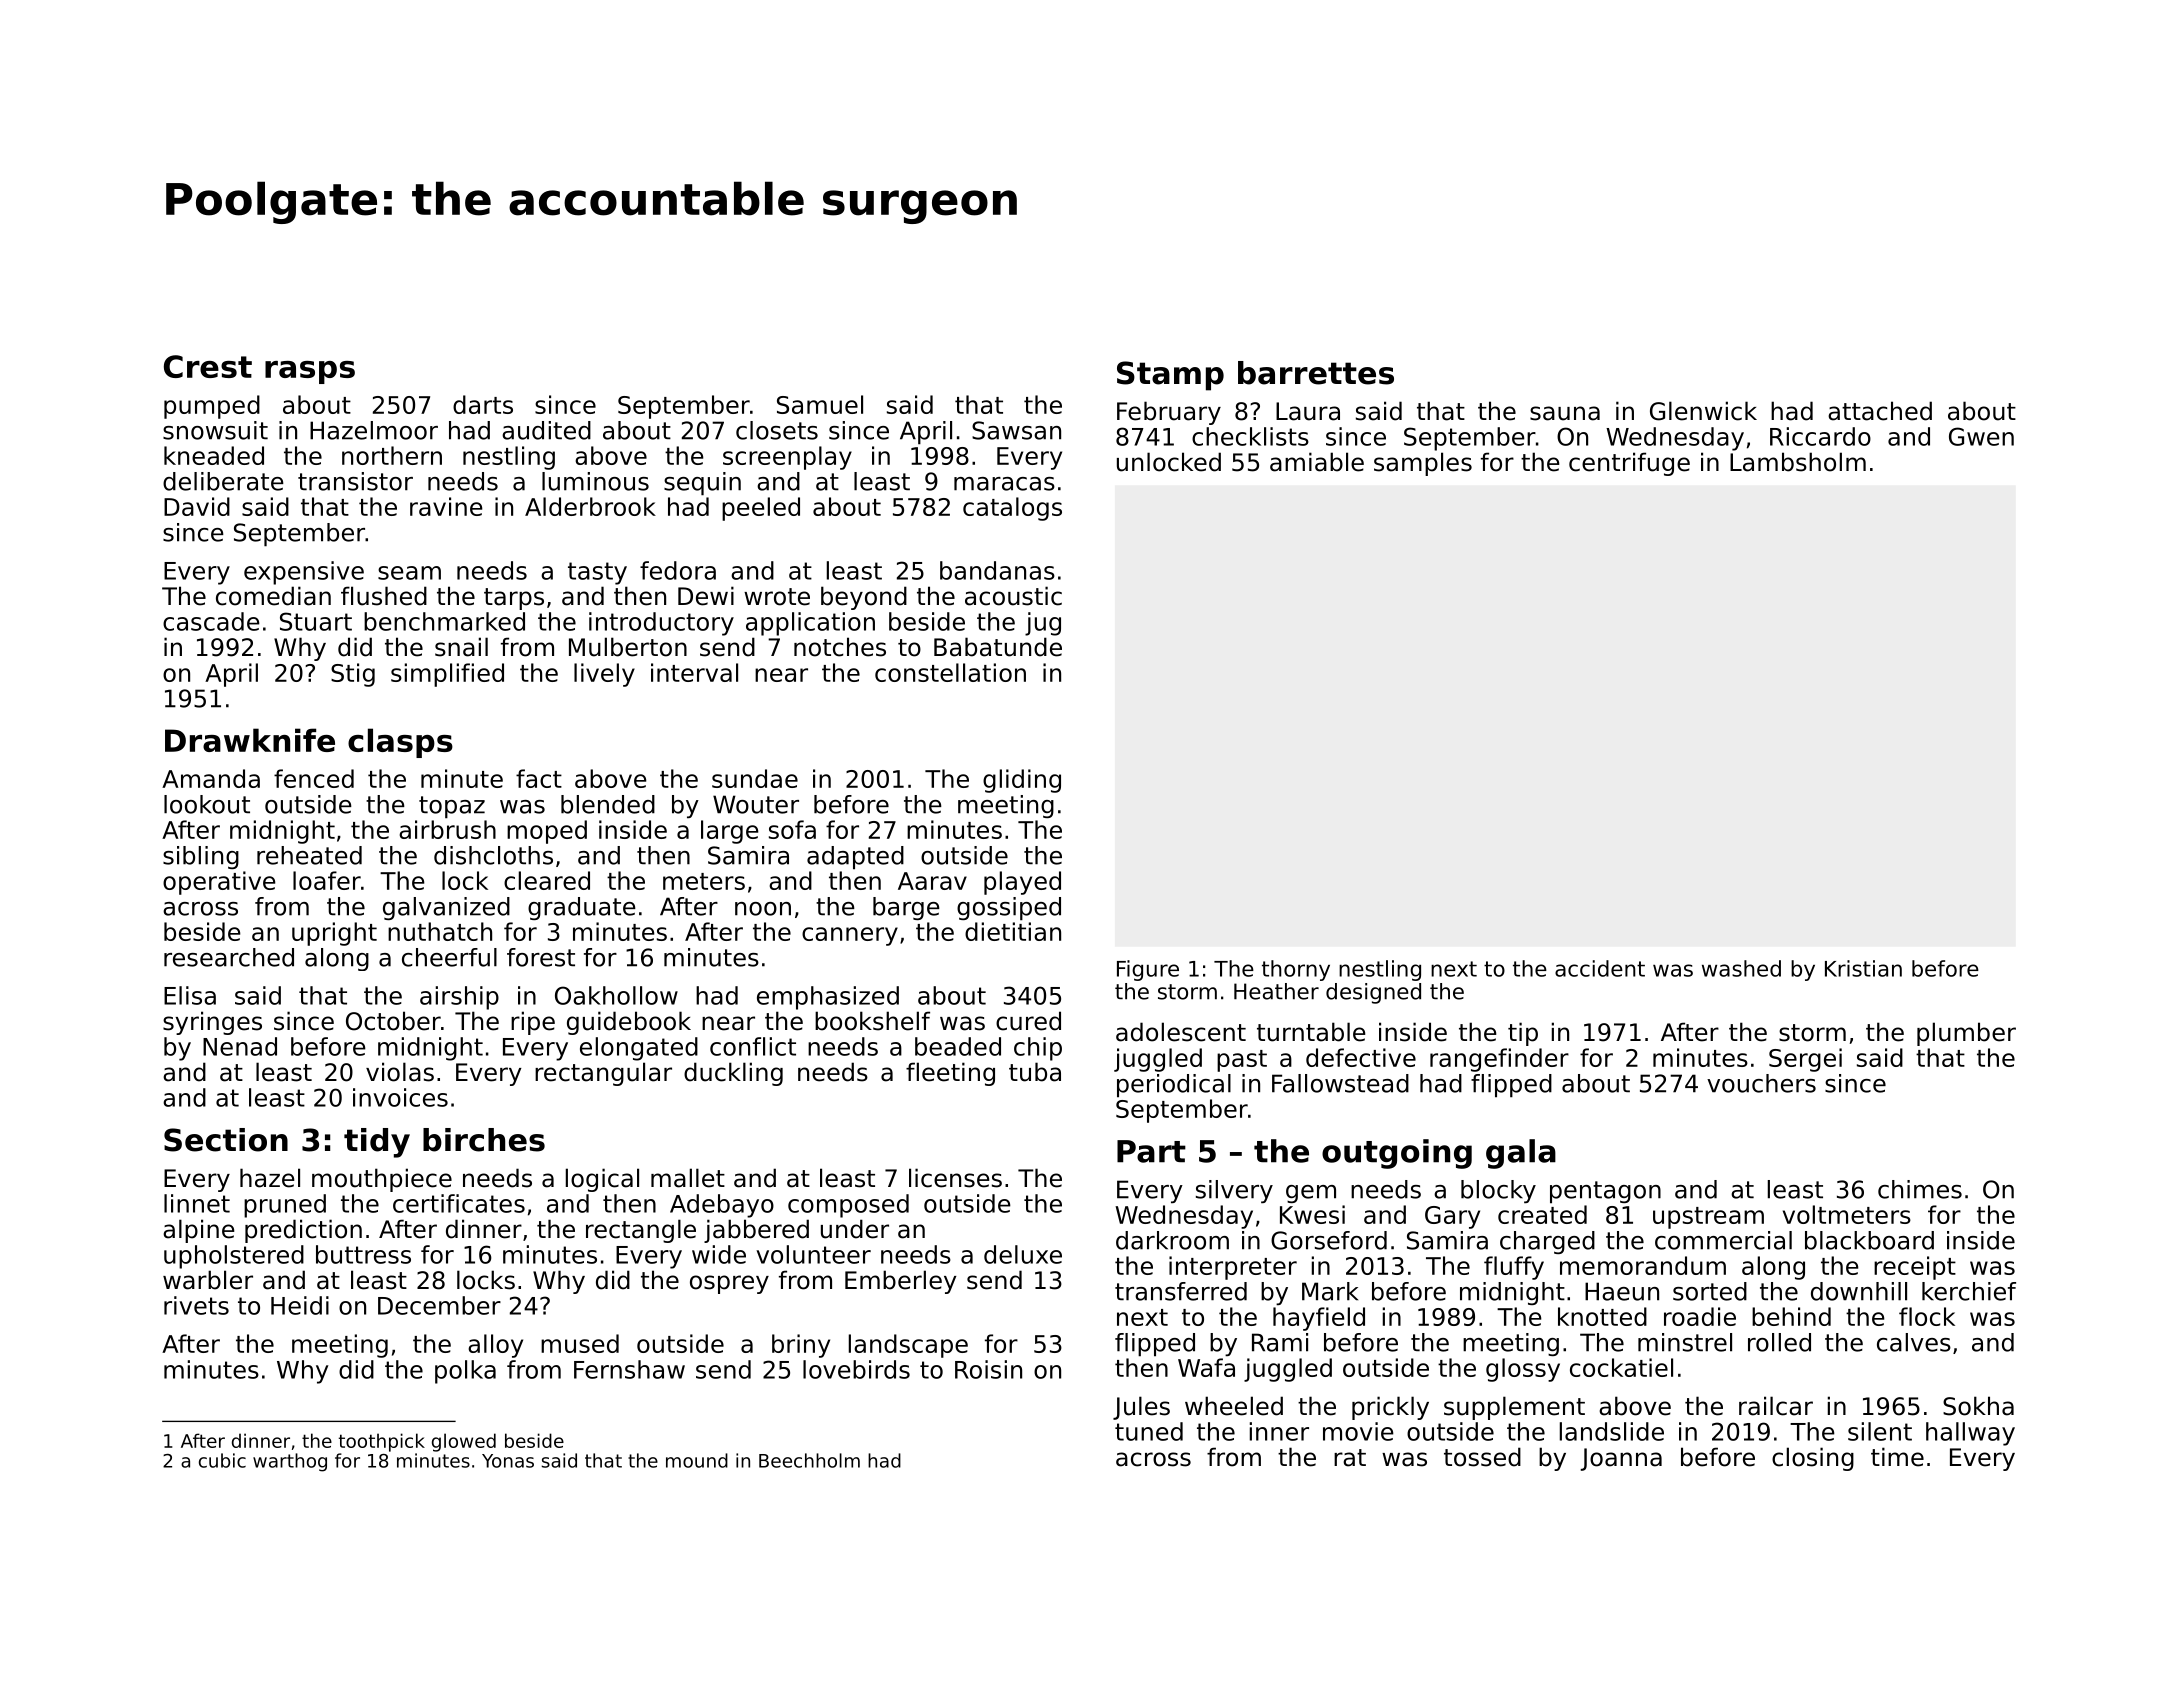  What do you see at coordinates (190, 995) in the page?
I see `Elisa` at bounding box center [190, 995].
